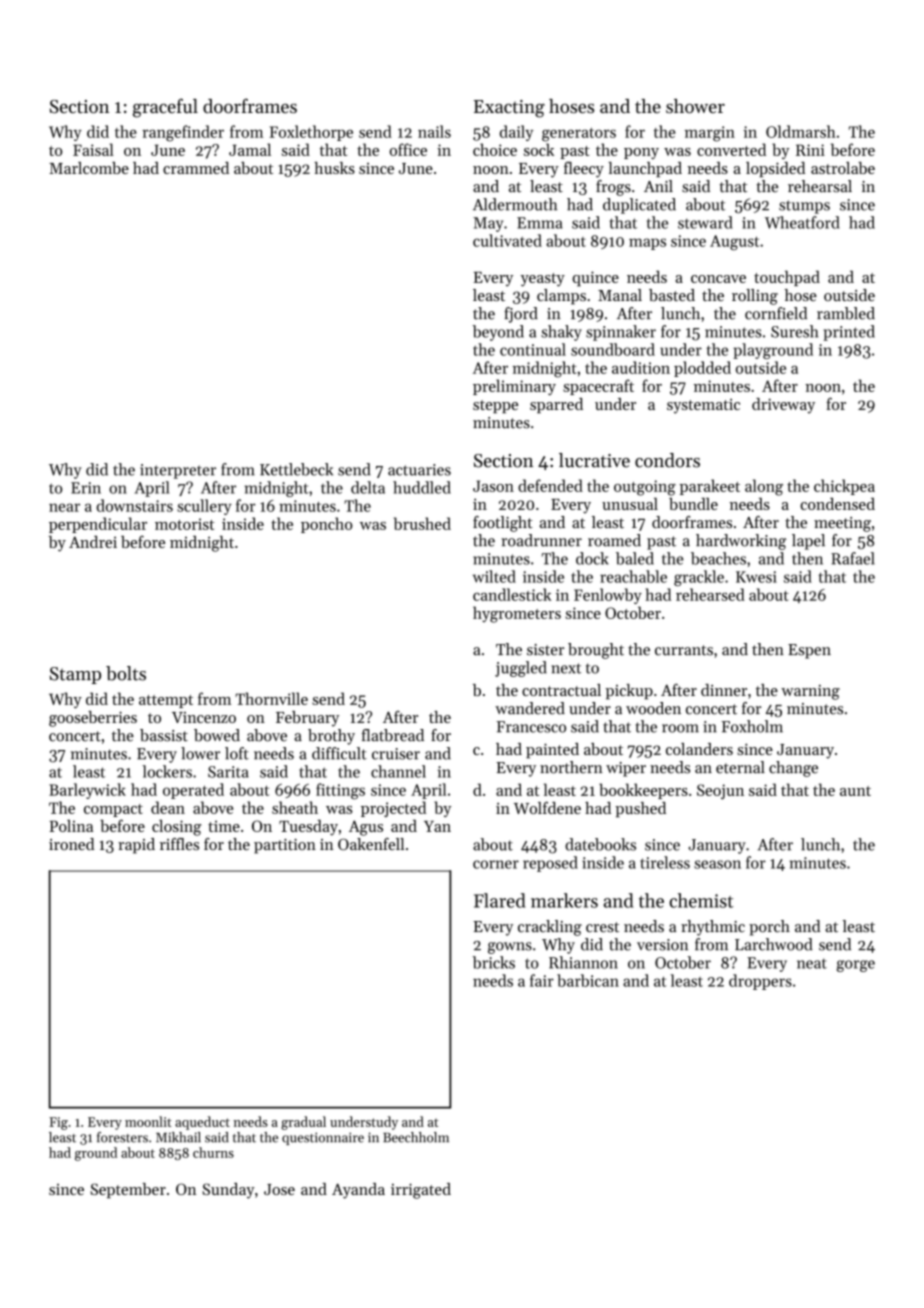 The width and height of the page is (924, 1308). Describe the element at coordinates (166, 701) in the page. I see `attempt` at that location.
